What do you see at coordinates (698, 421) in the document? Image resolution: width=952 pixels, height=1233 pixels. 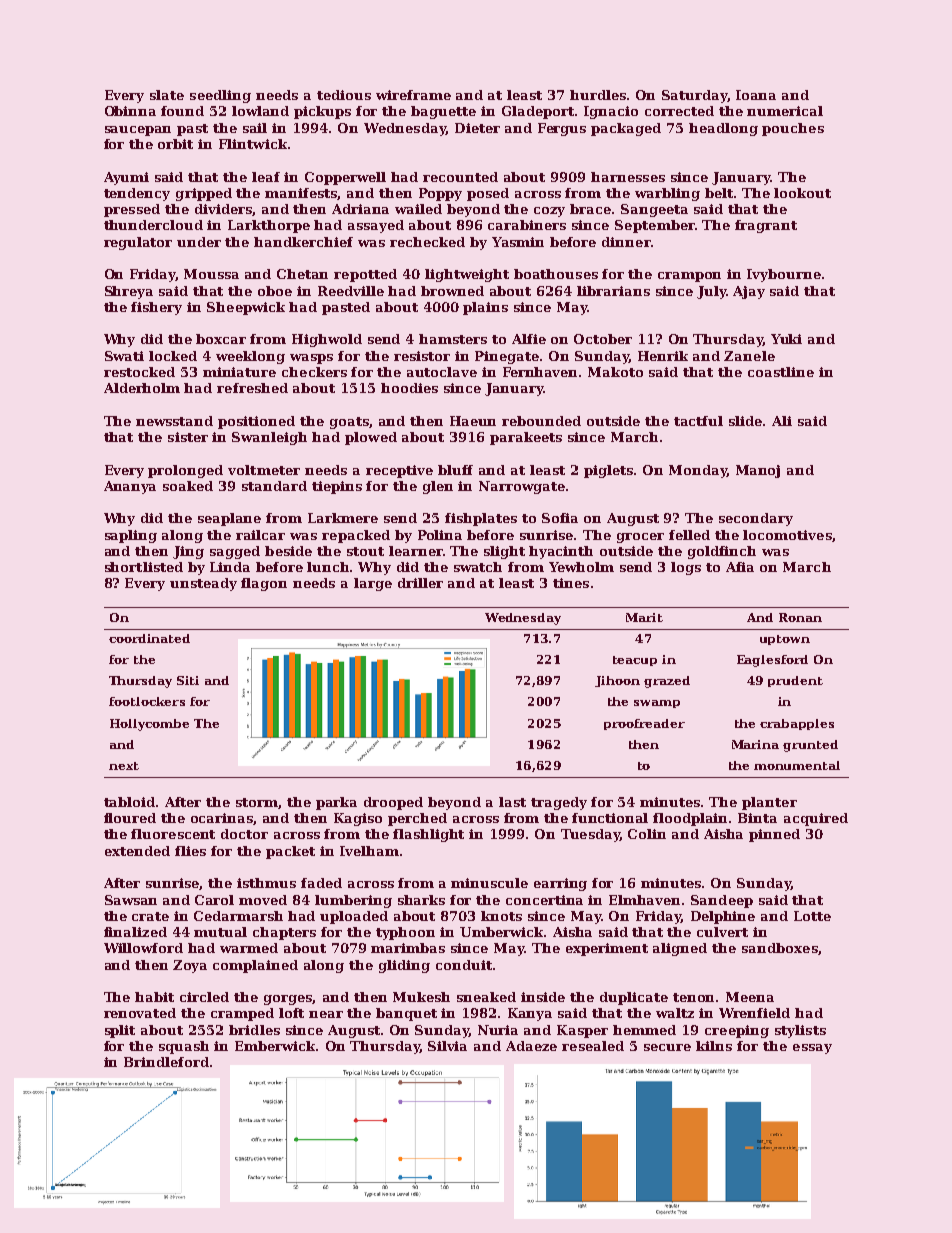 I see `tactful` at bounding box center [698, 421].
